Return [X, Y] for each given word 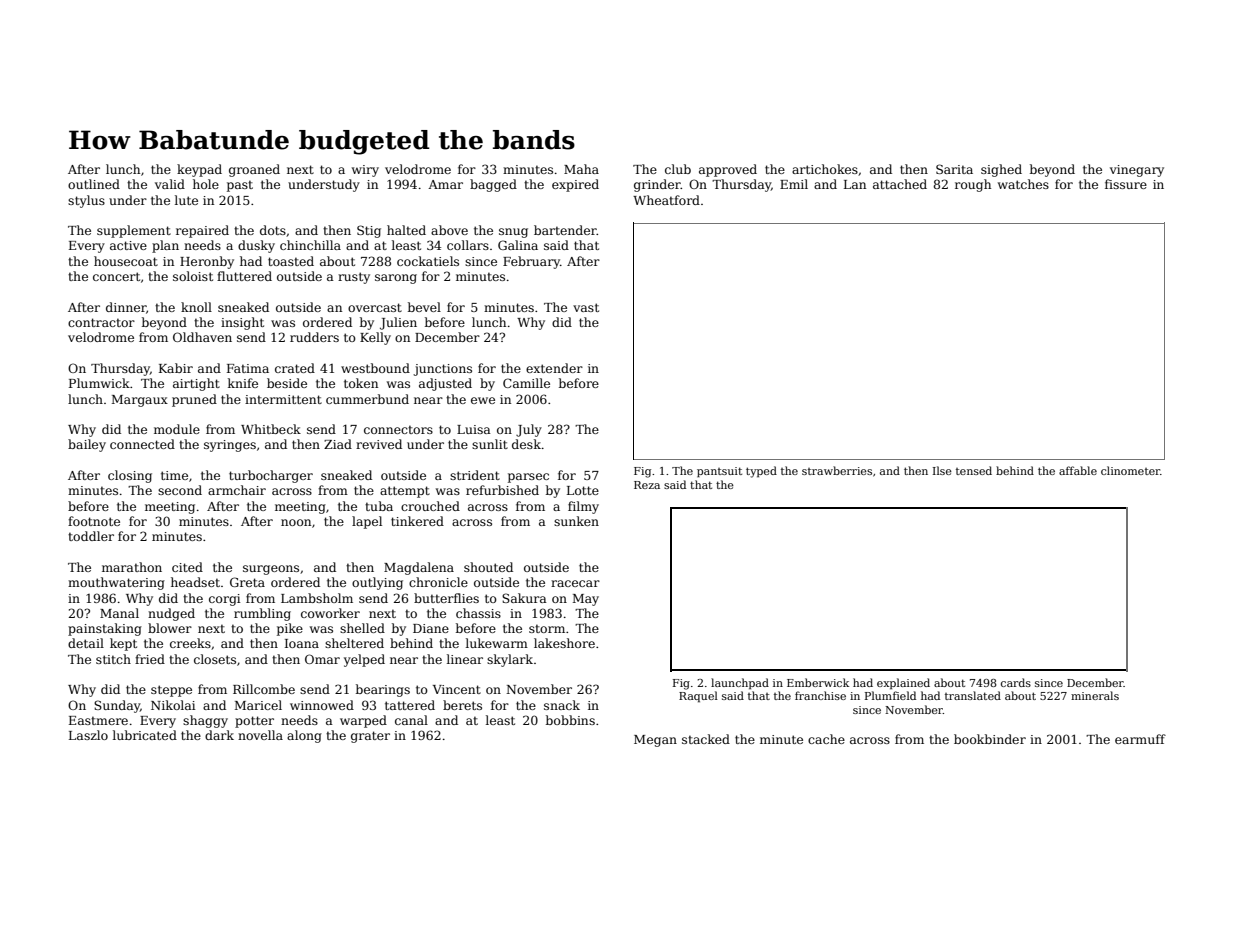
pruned [194, 400]
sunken [576, 521]
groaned [254, 170]
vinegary [1137, 171]
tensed [974, 470]
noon [296, 522]
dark [219, 735]
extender [554, 368]
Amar [445, 184]
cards [1016, 682]
